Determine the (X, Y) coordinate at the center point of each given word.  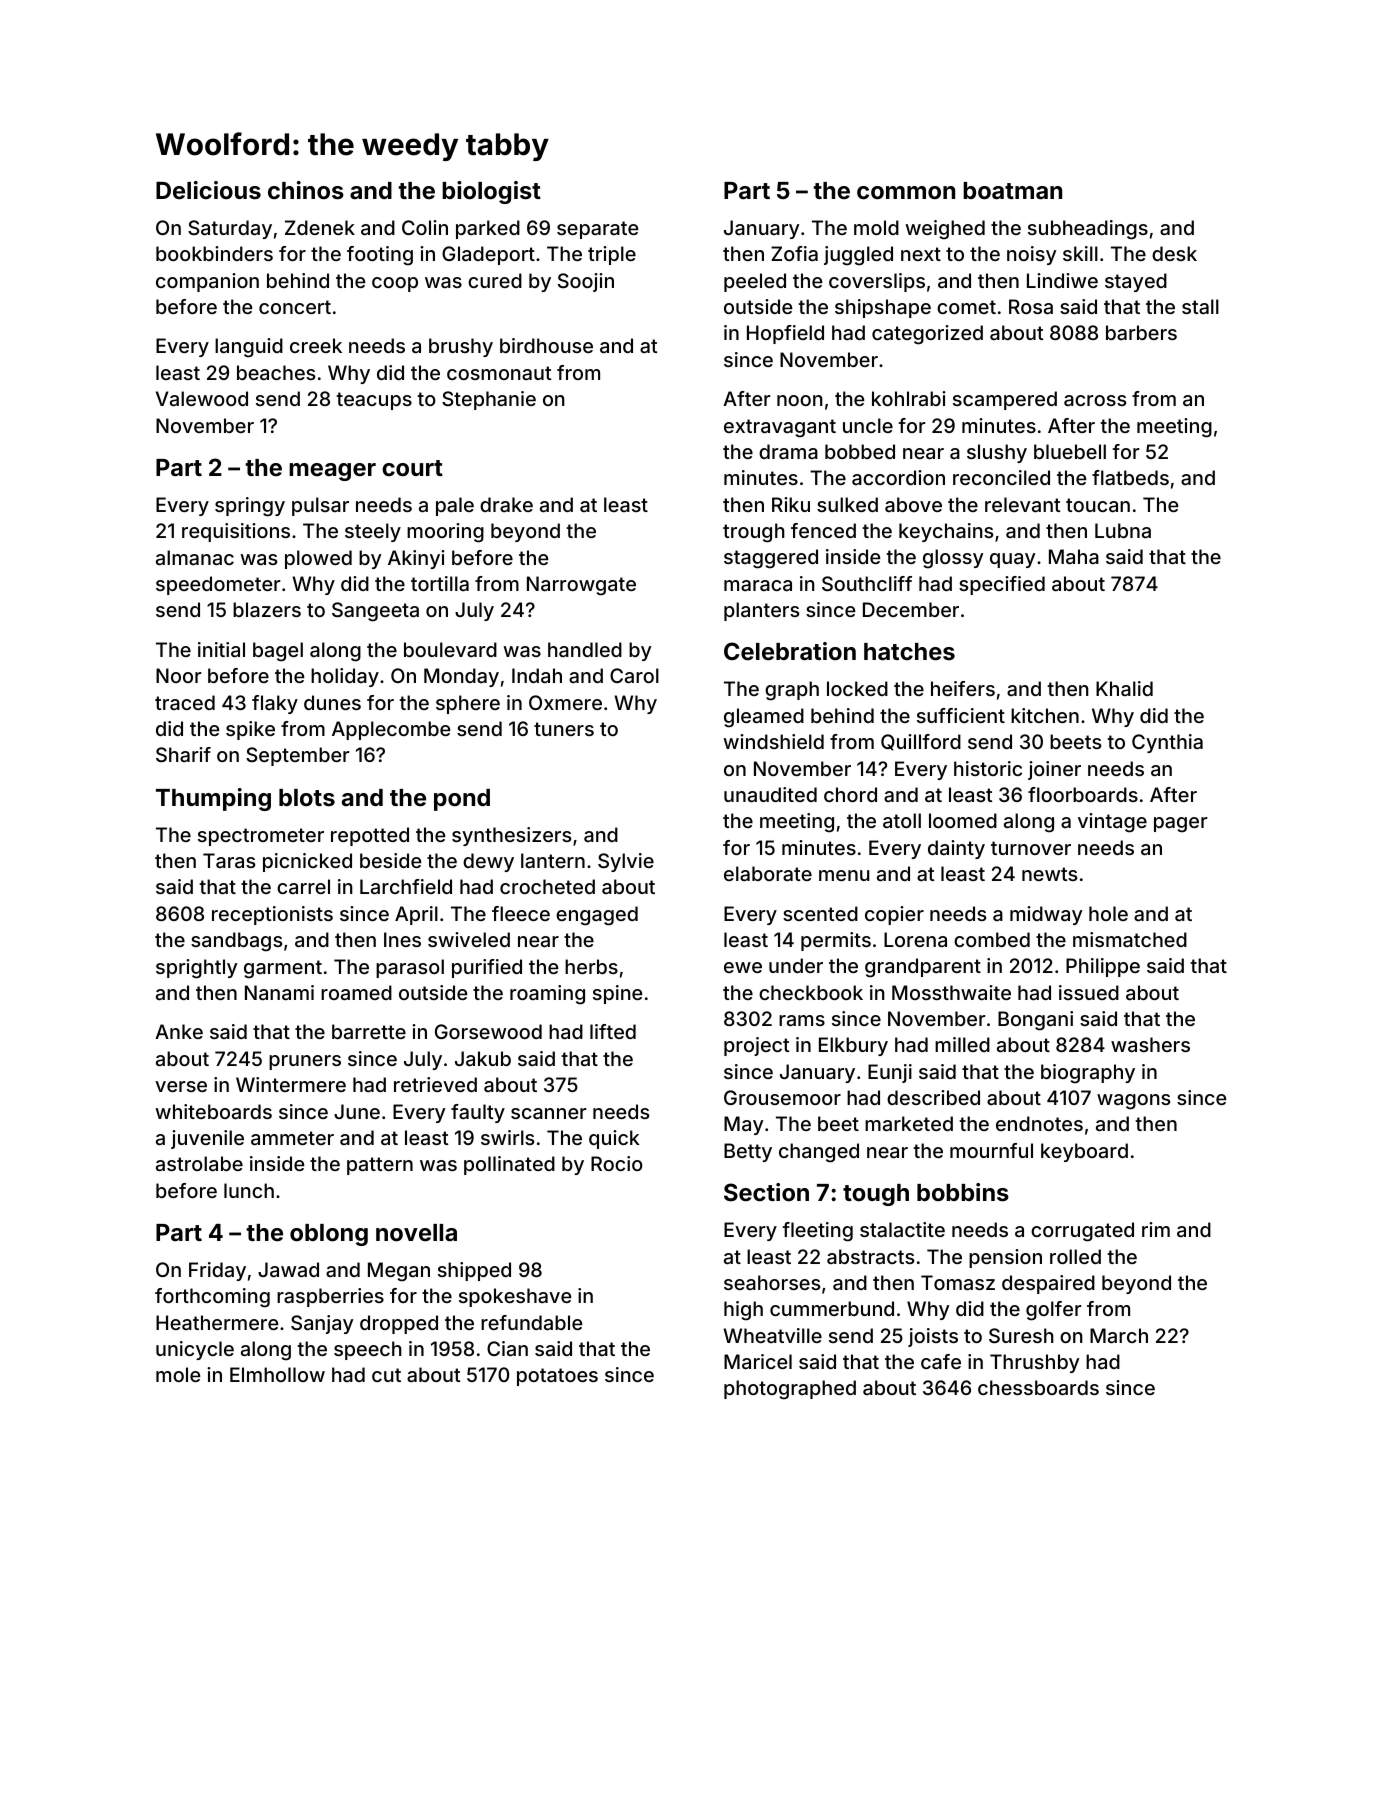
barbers (1141, 332)
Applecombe (391, 730)
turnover (1031, 848)
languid (249, 348)
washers (1150, 1044)
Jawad (288, 1269)
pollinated (509, 1165)
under (796, 965)
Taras (229, 860)
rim (1156, 1229)
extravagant (780, 428)
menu (844, 875)
